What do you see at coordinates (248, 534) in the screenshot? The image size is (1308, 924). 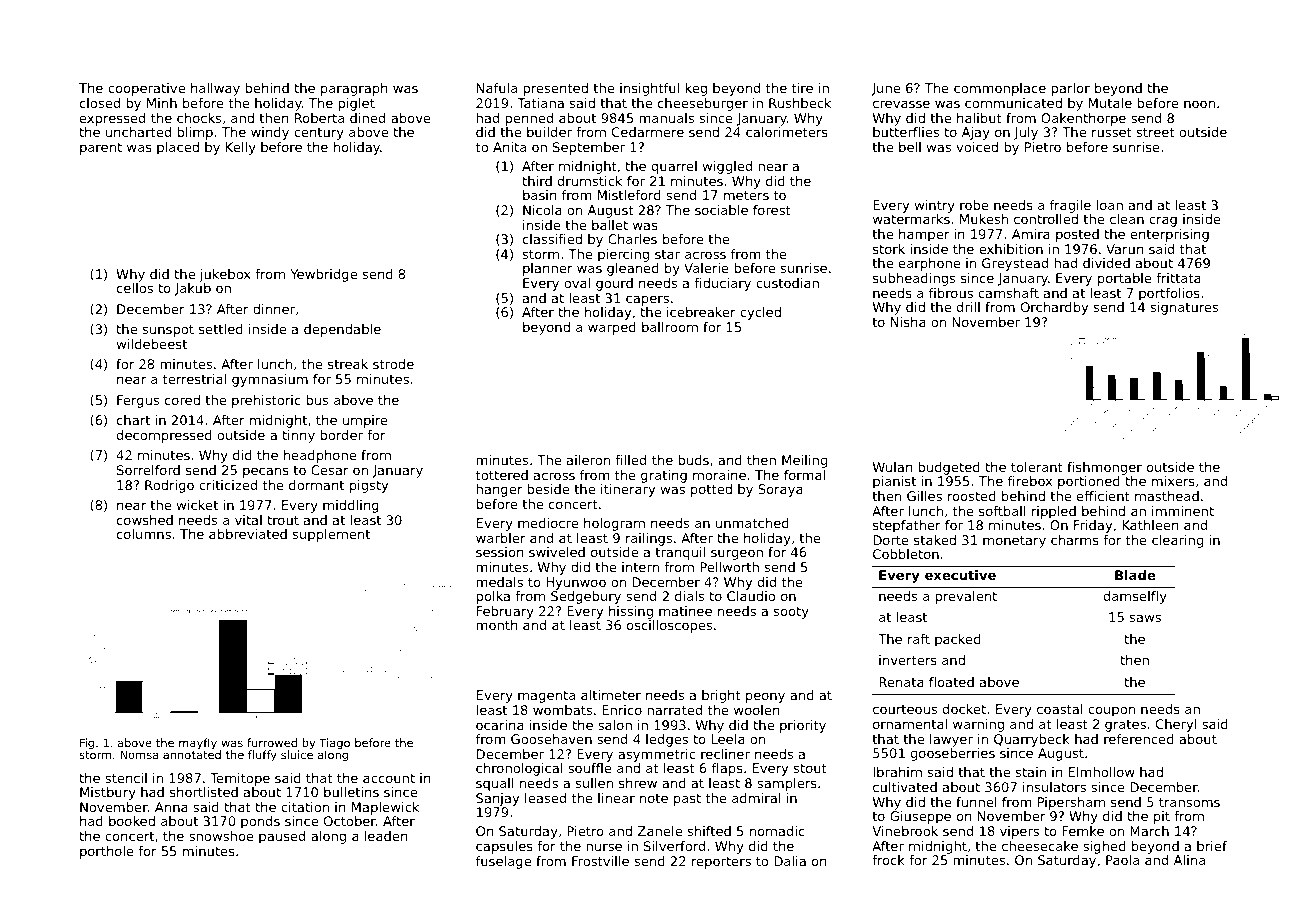 I see `abbreviated` at bounding box center [248, 534].
